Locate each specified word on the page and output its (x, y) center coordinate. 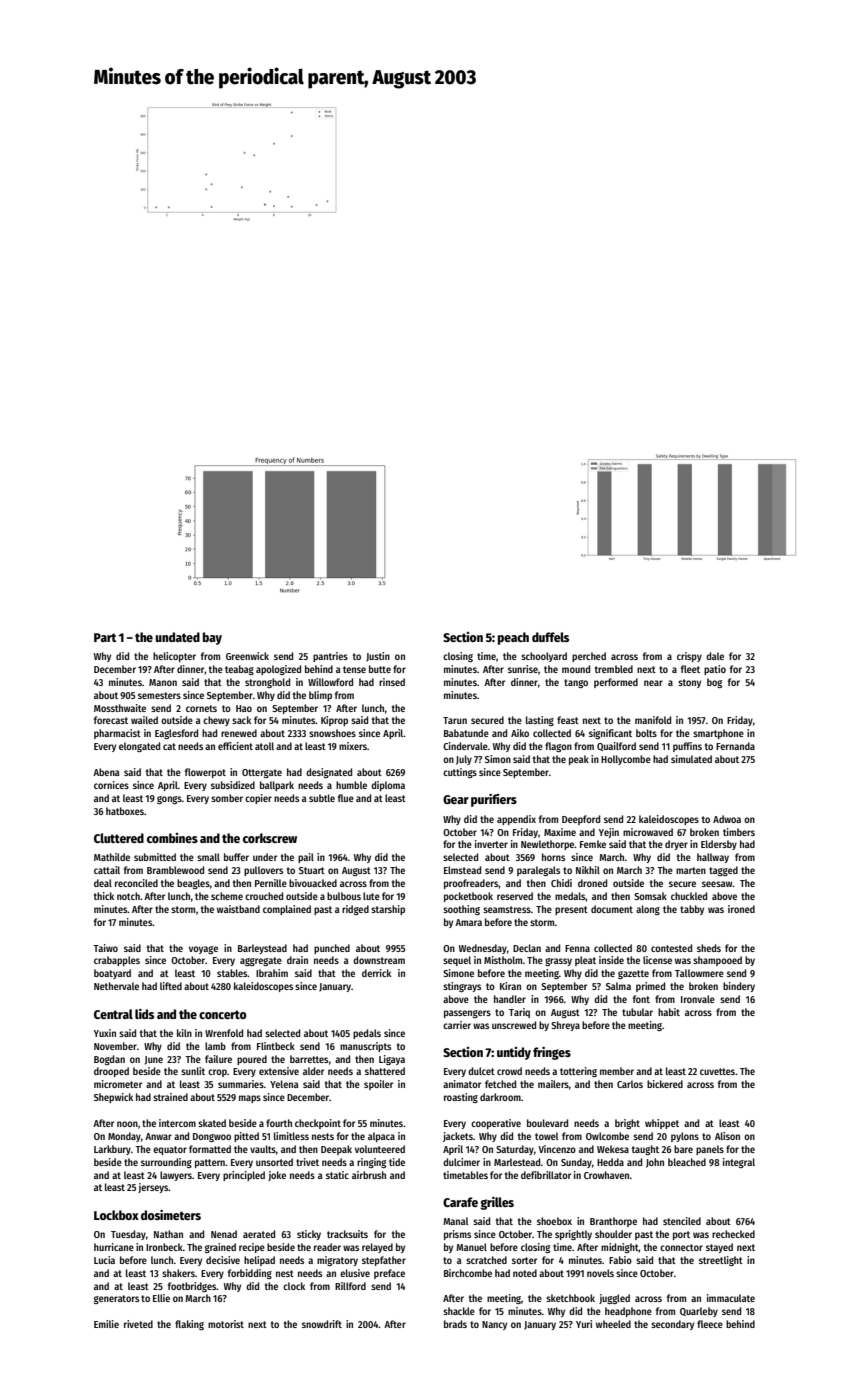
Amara (468, 922)
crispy (689, 657)
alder (313, 1071)
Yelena (284, 1084)
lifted (171, 986)
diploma (388, 786)
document (612, 909)
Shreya (565, 1026)
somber (227, 798)
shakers (178, 1273)
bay (212, 638)
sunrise (523, 669)
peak (579, 760)
